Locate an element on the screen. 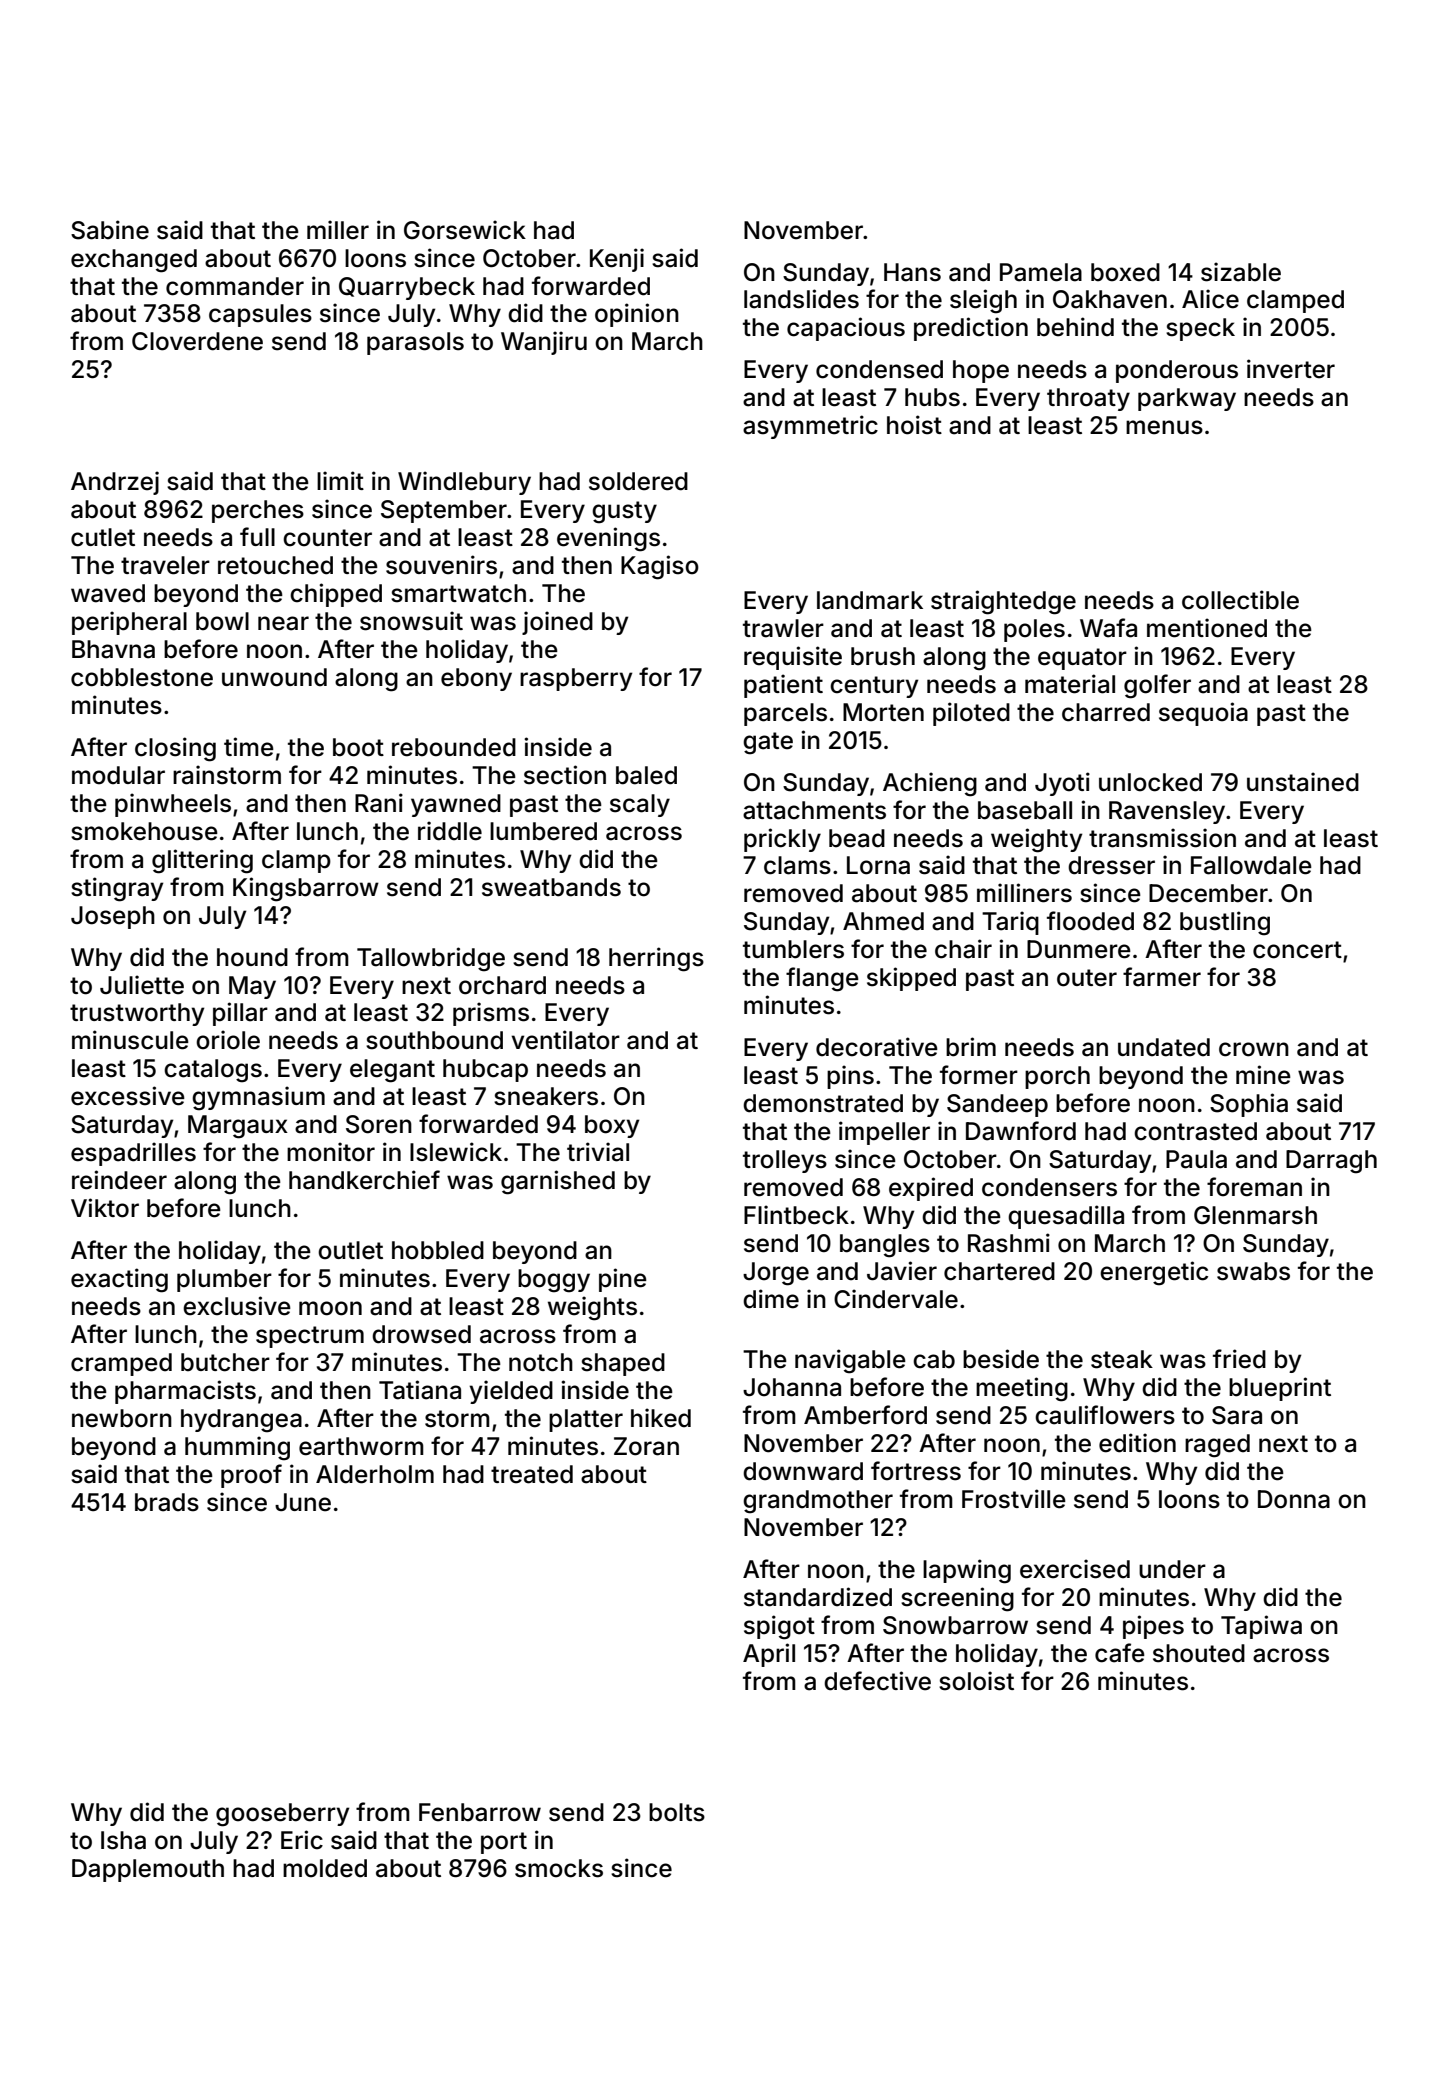  inverter is located at coordinates (1291, 369).
